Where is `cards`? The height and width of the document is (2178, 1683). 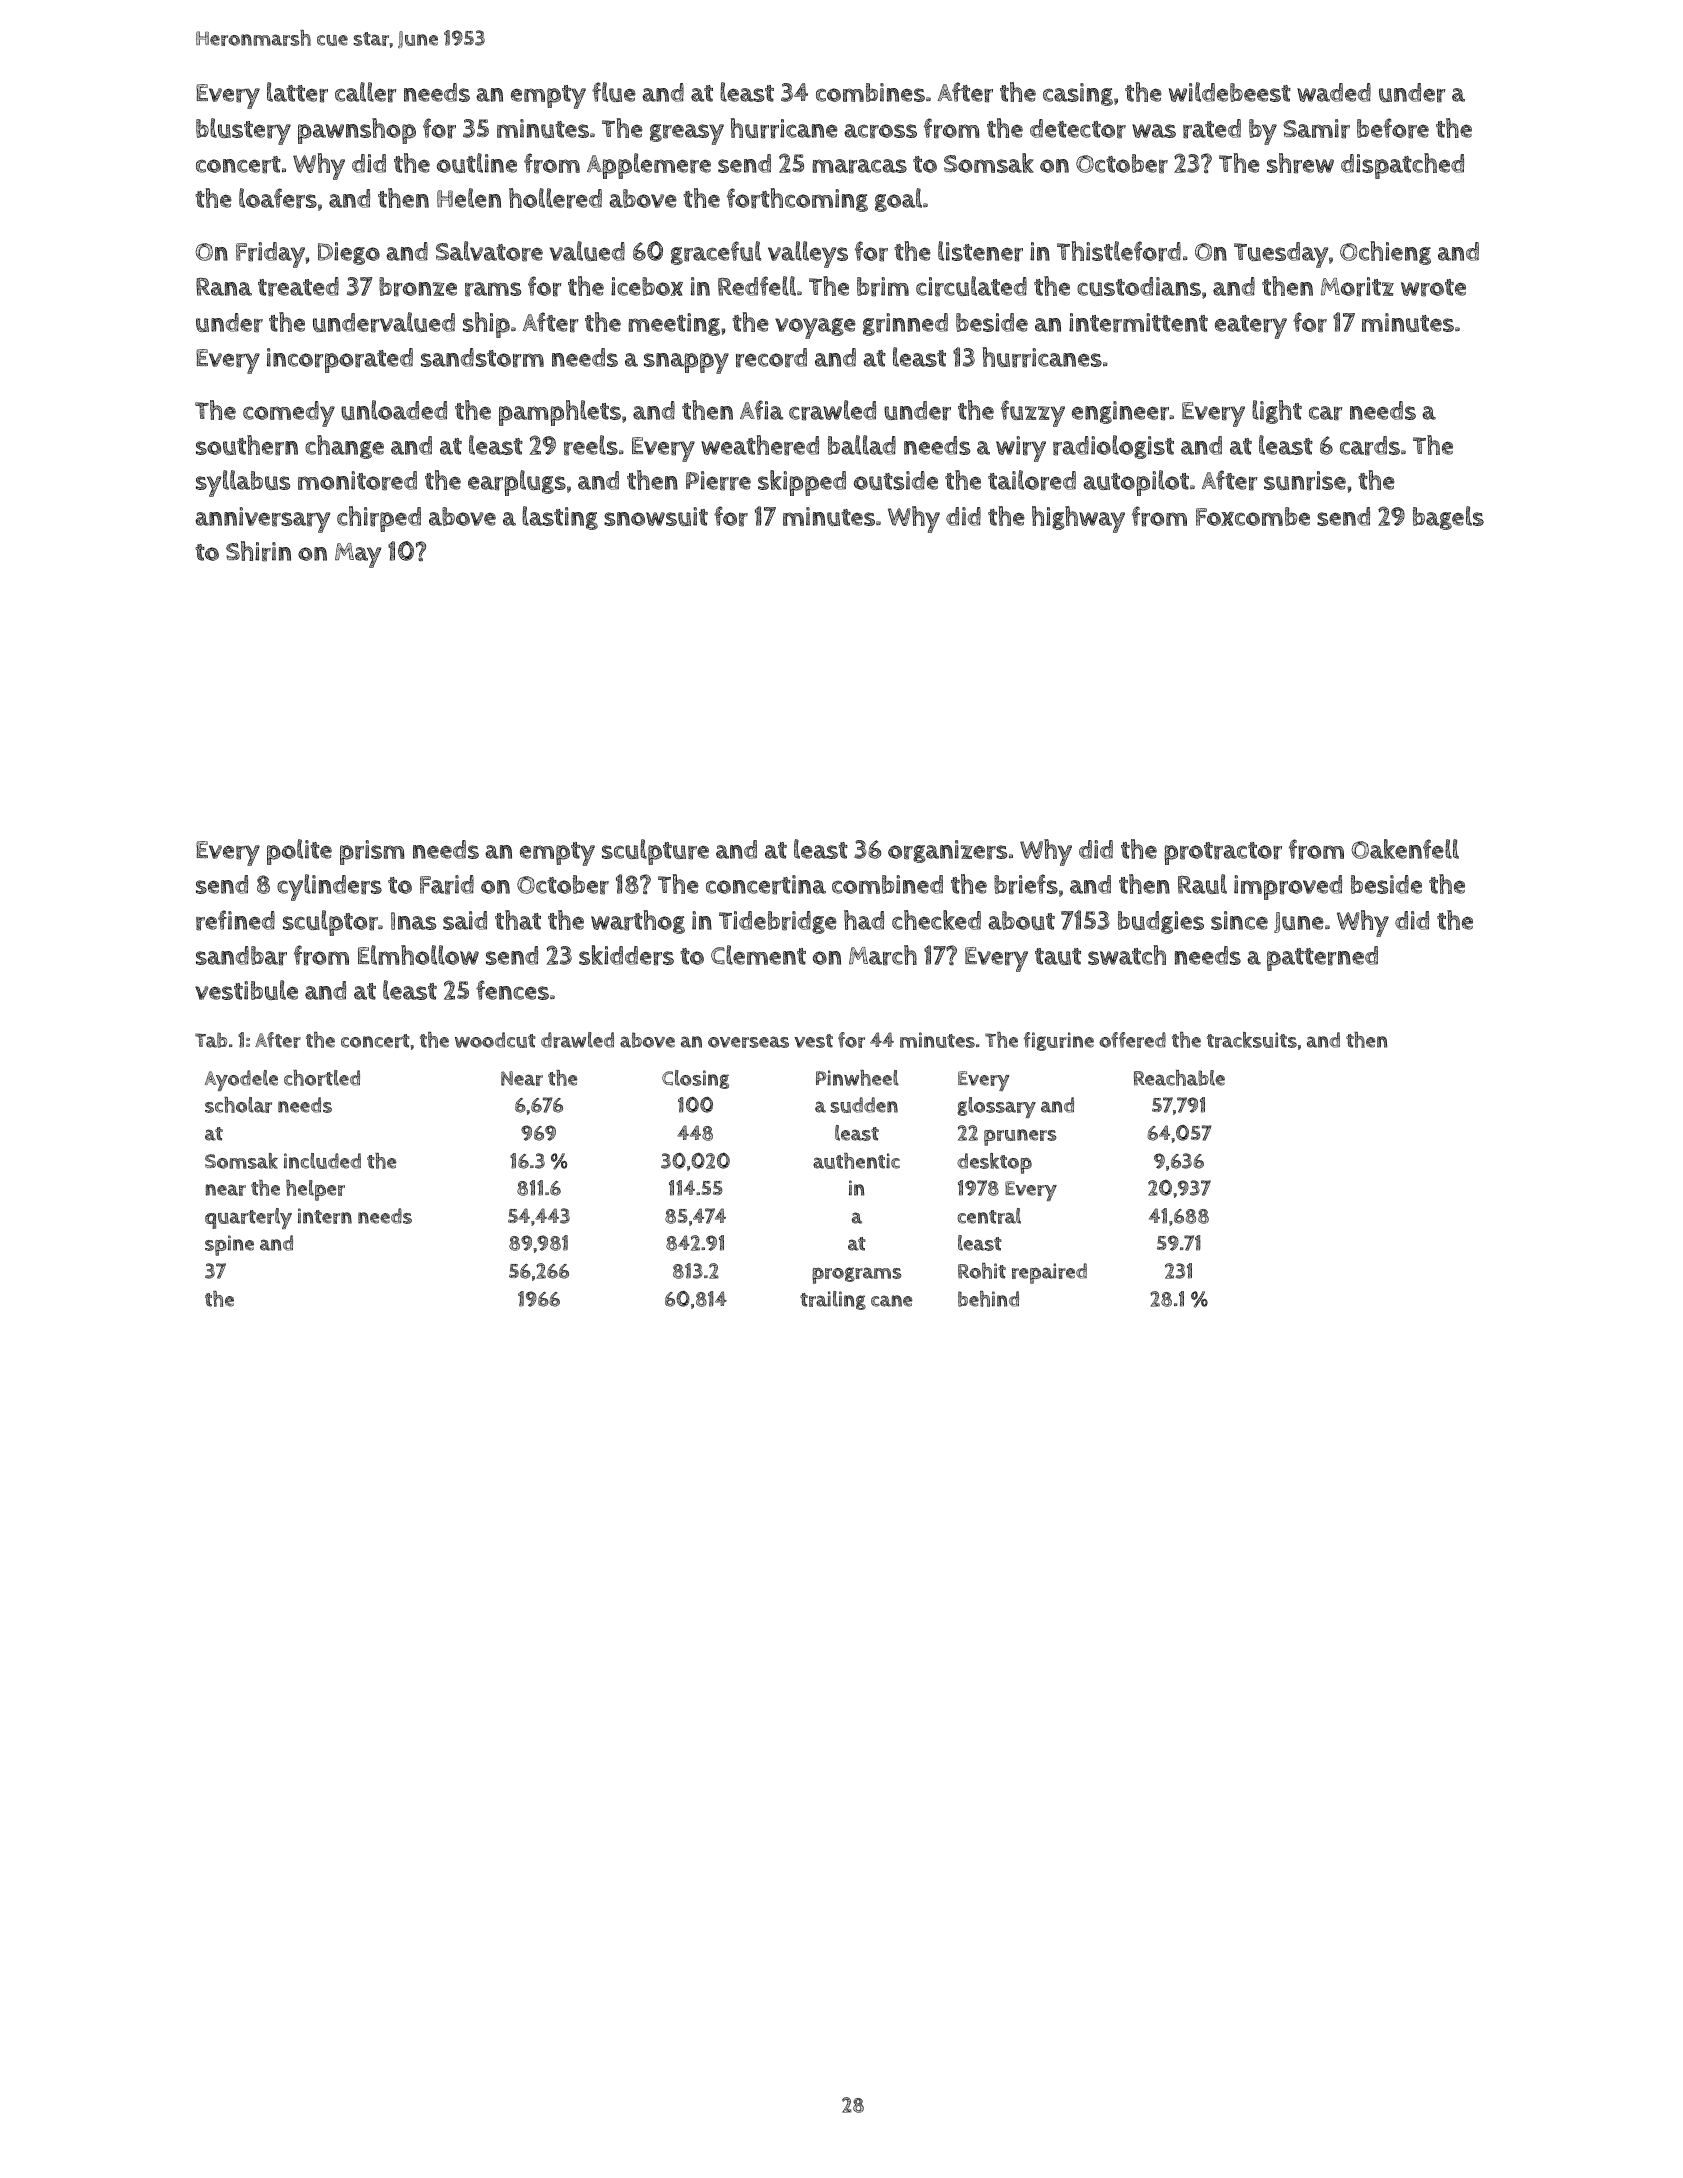 cards is located at coordinates (1370, 446).
